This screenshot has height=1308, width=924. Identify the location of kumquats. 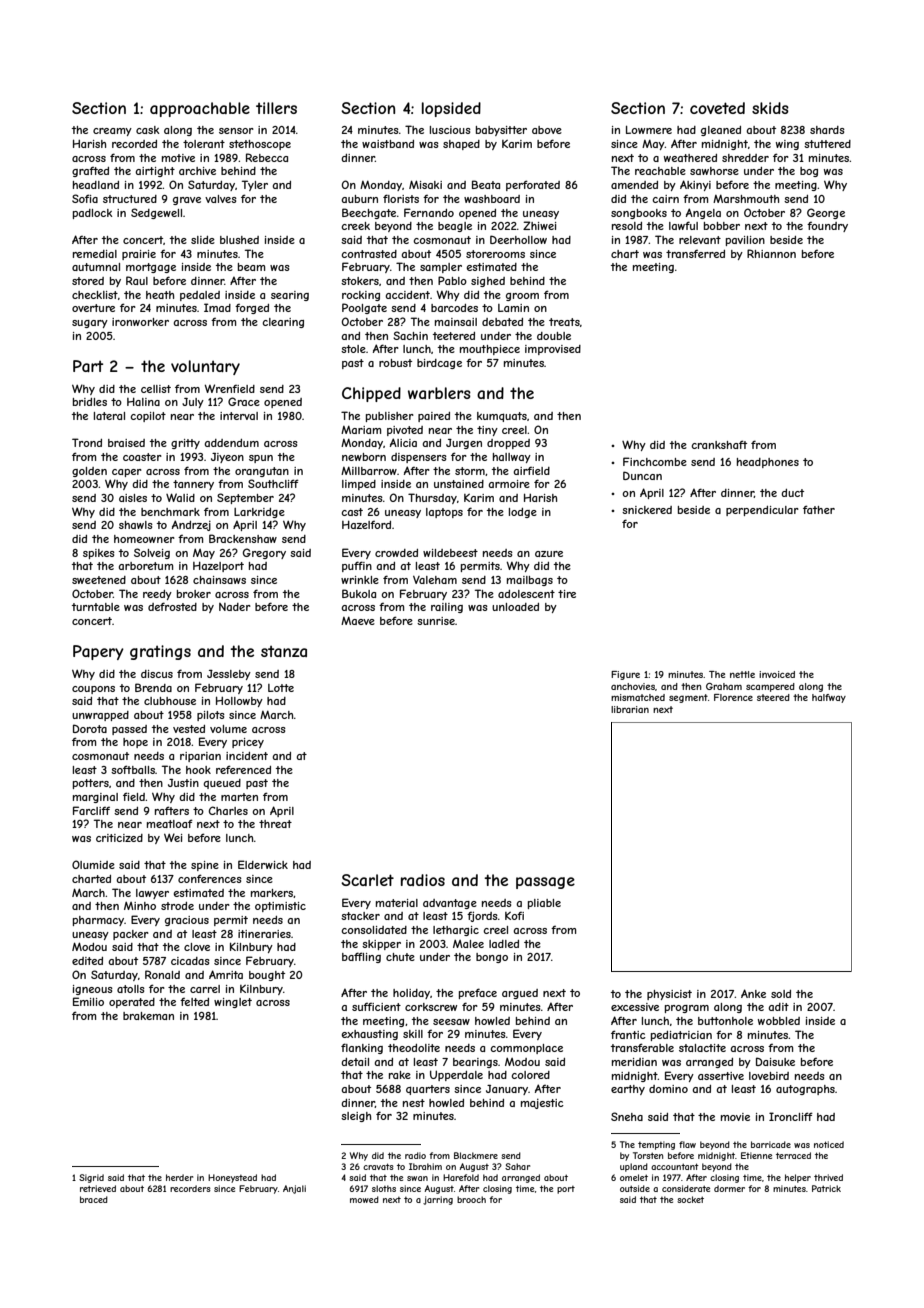
(502, 417).
